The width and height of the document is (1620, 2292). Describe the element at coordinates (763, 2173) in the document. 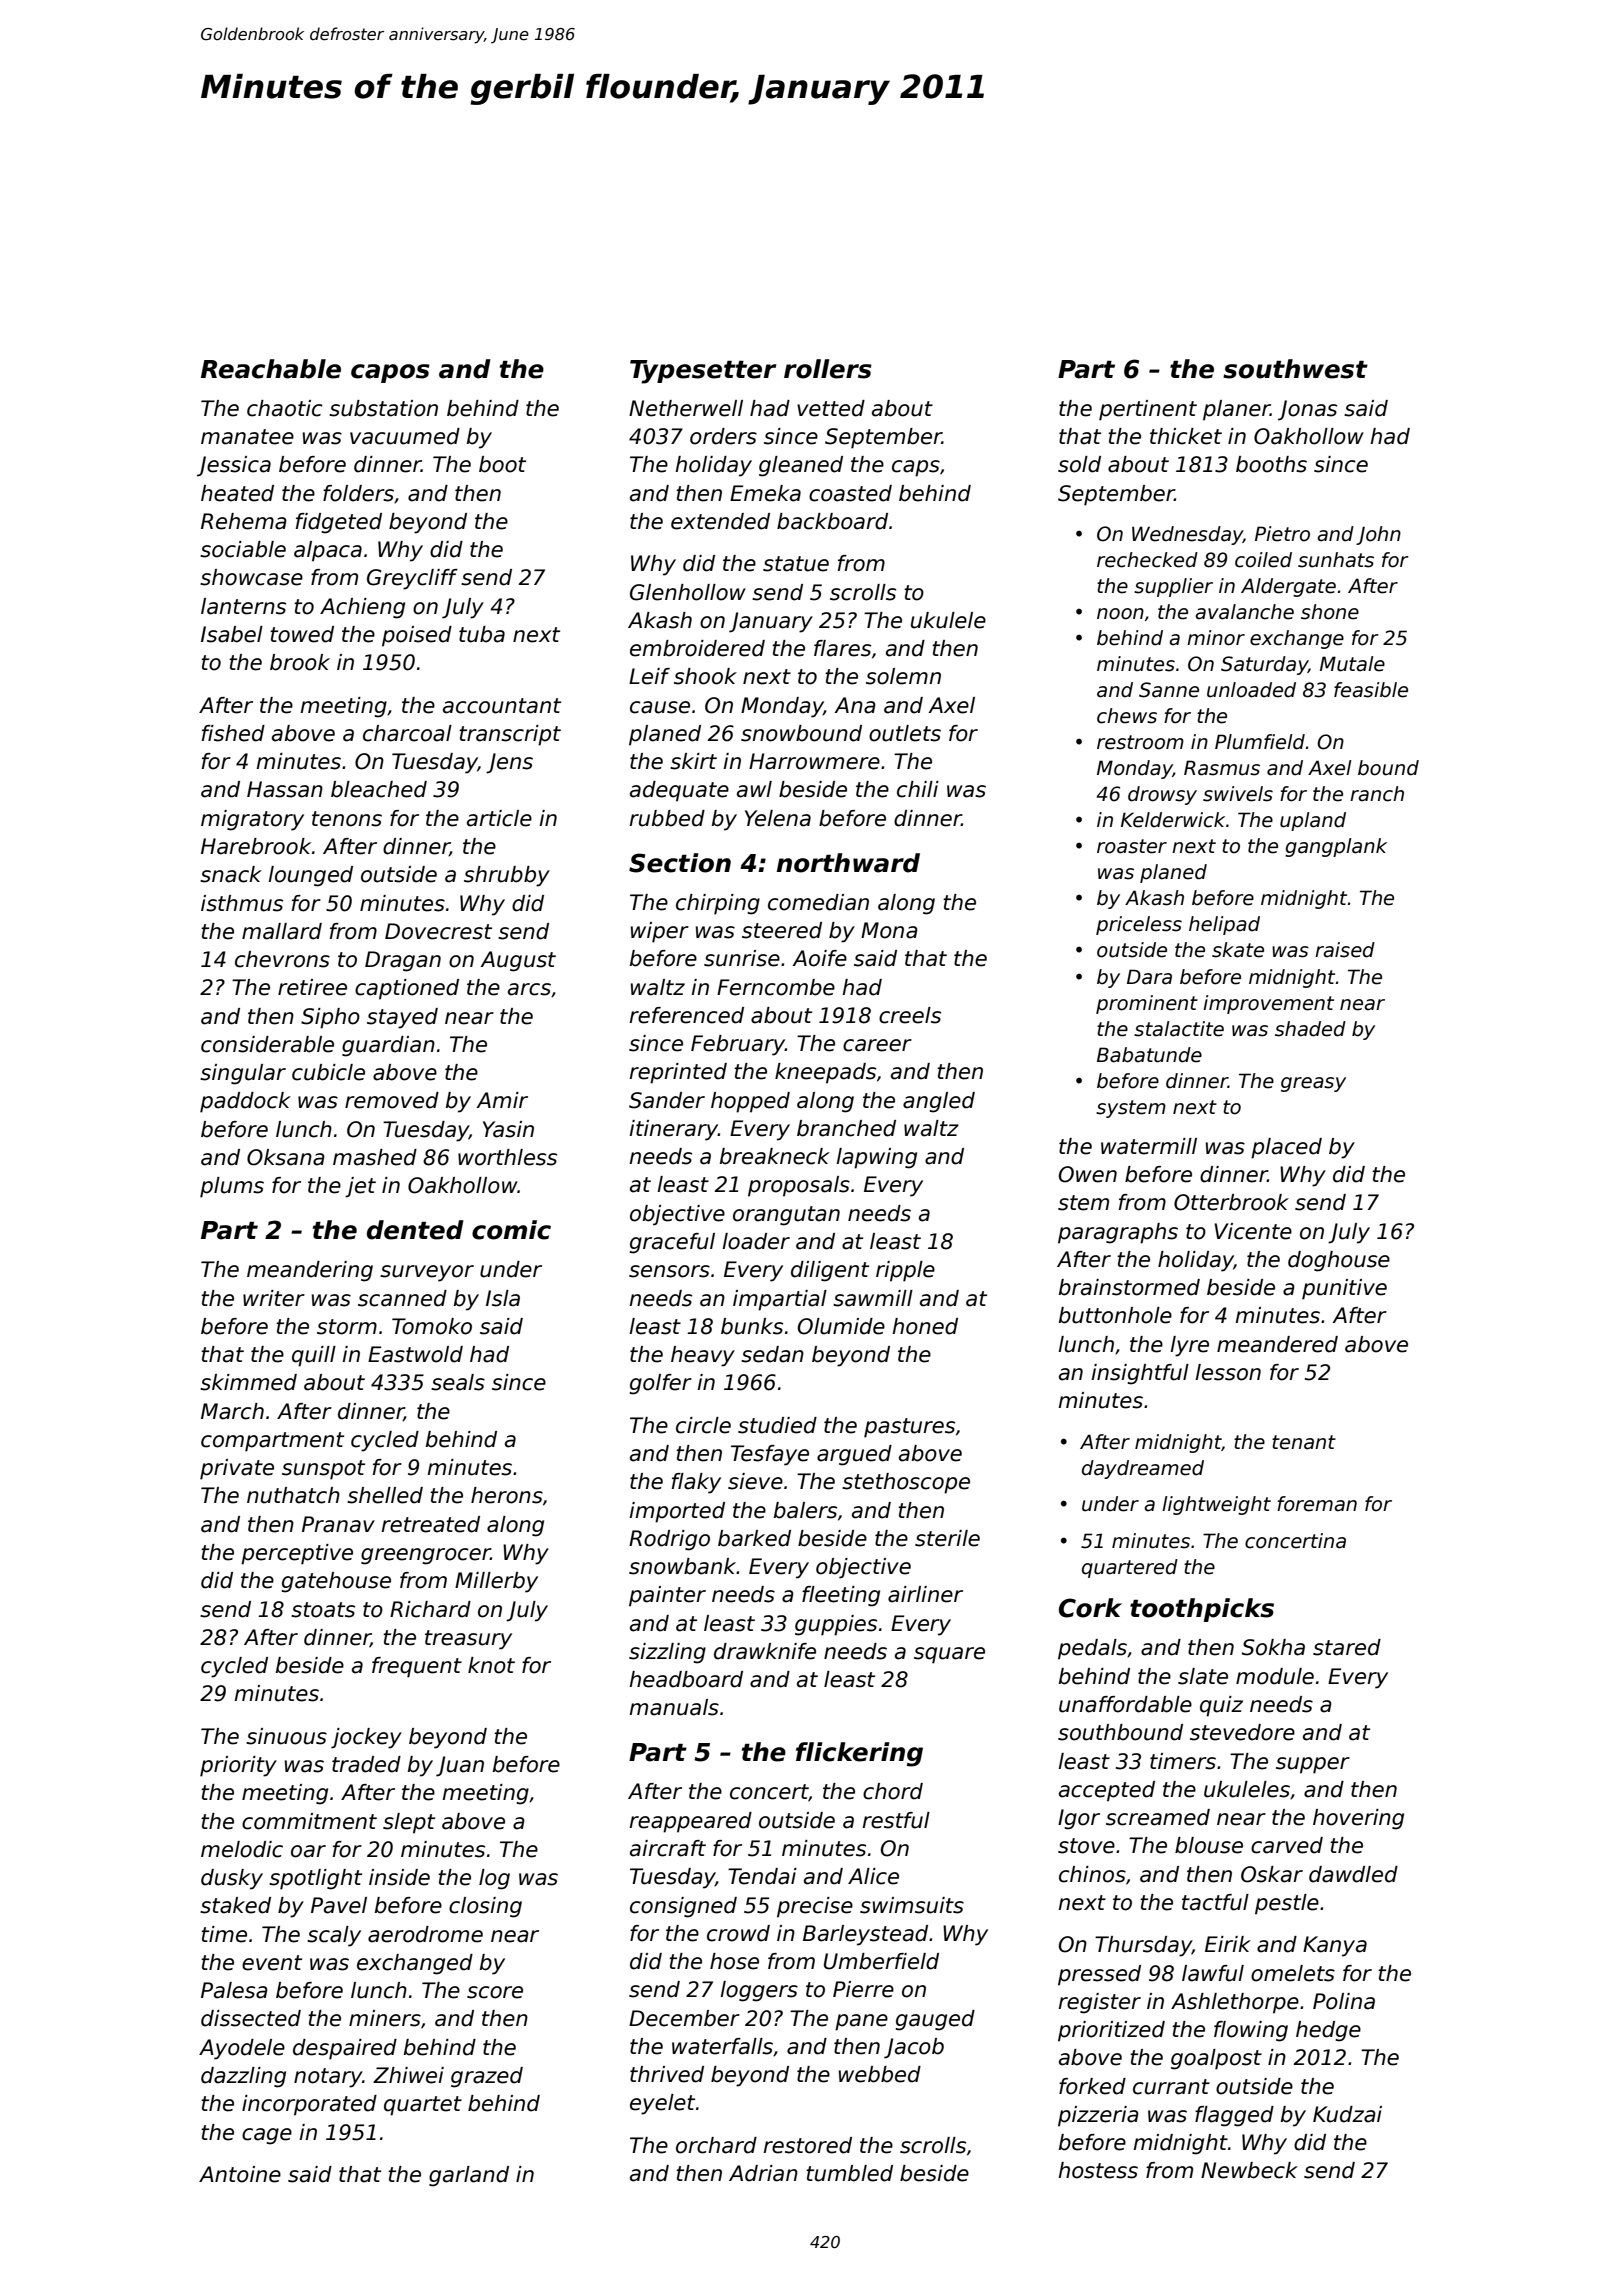

I see `Adrian` at that location.
